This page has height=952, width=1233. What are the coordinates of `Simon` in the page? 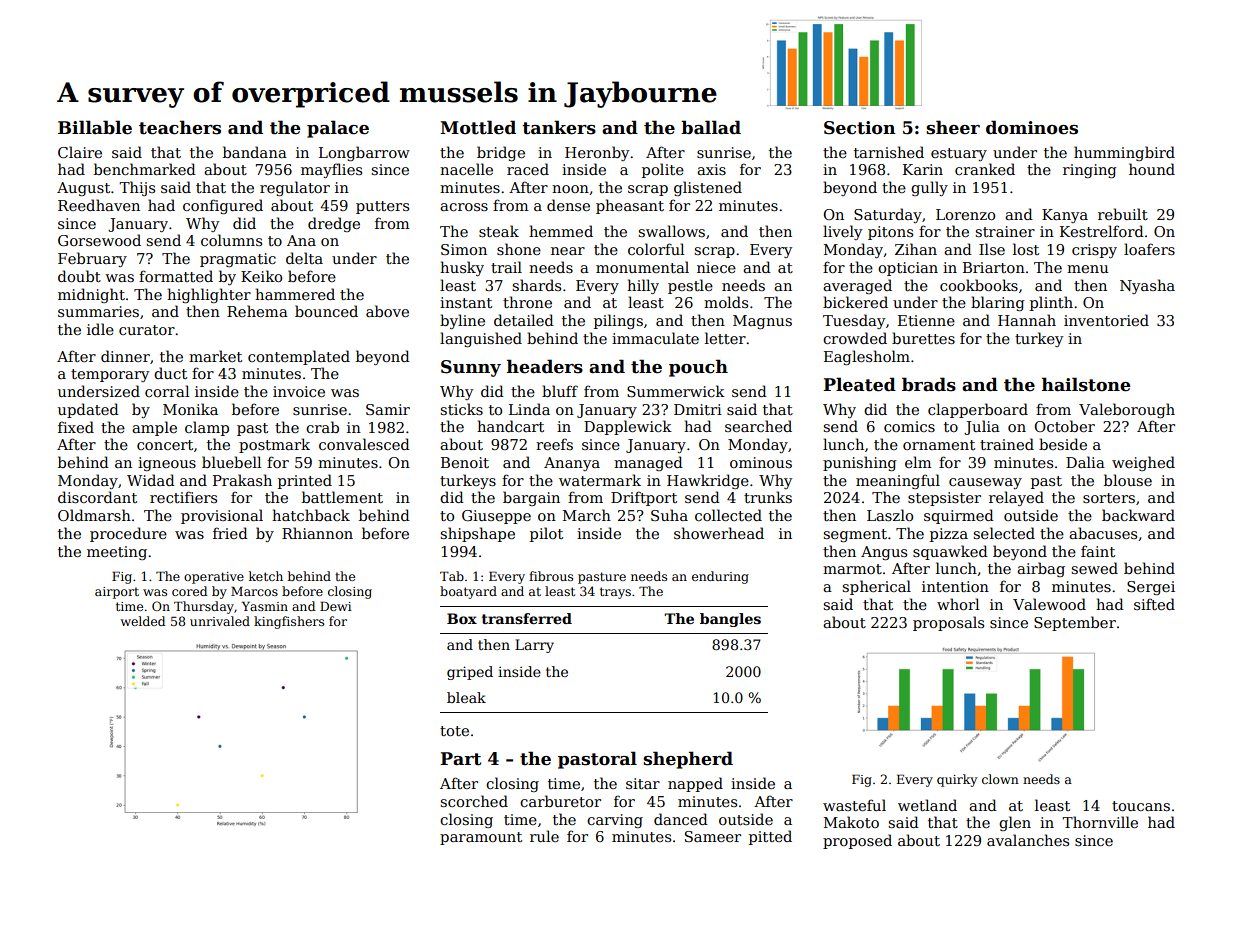 It's located at (464, 249).
